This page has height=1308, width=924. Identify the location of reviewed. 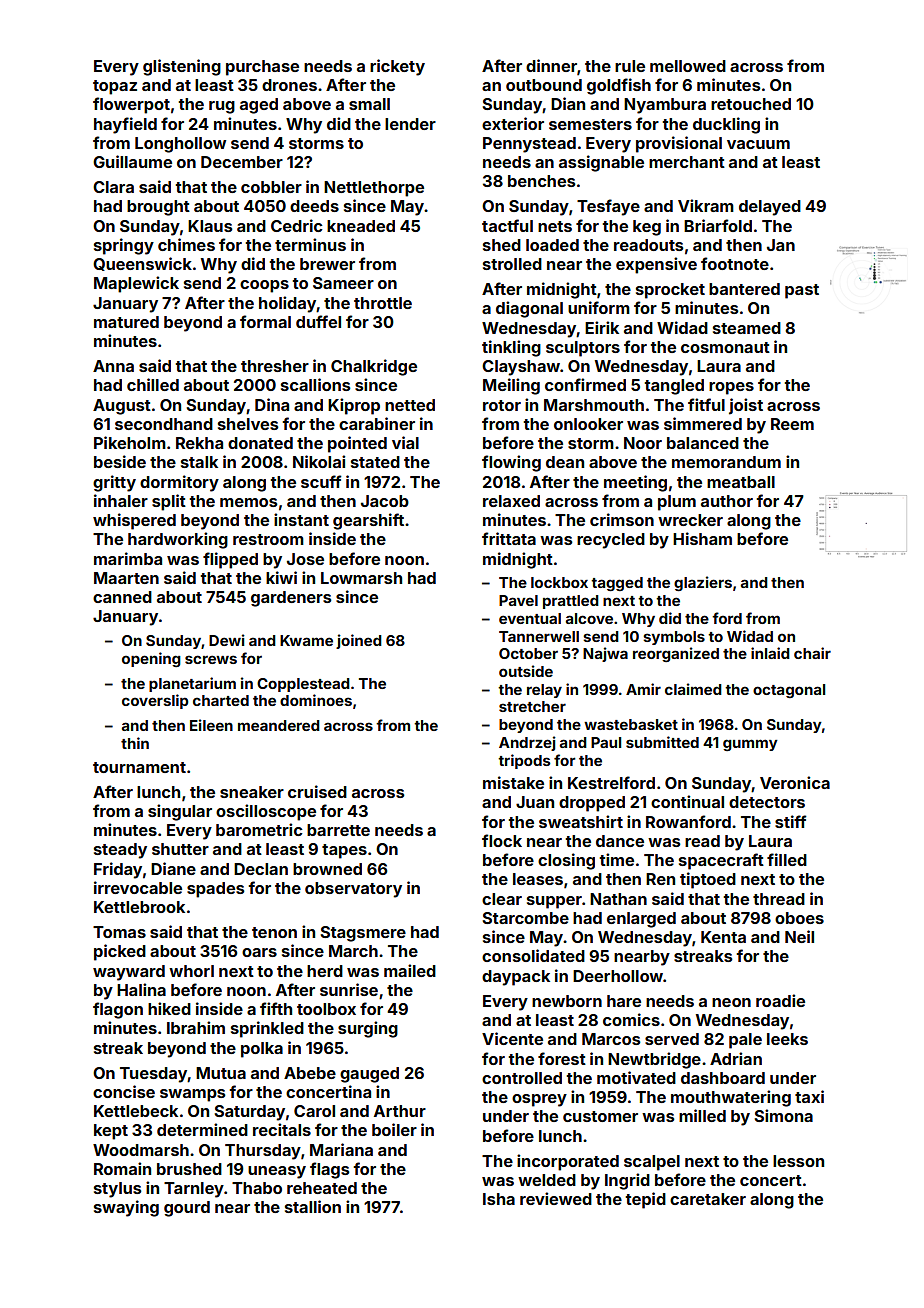
(556, 1198).
